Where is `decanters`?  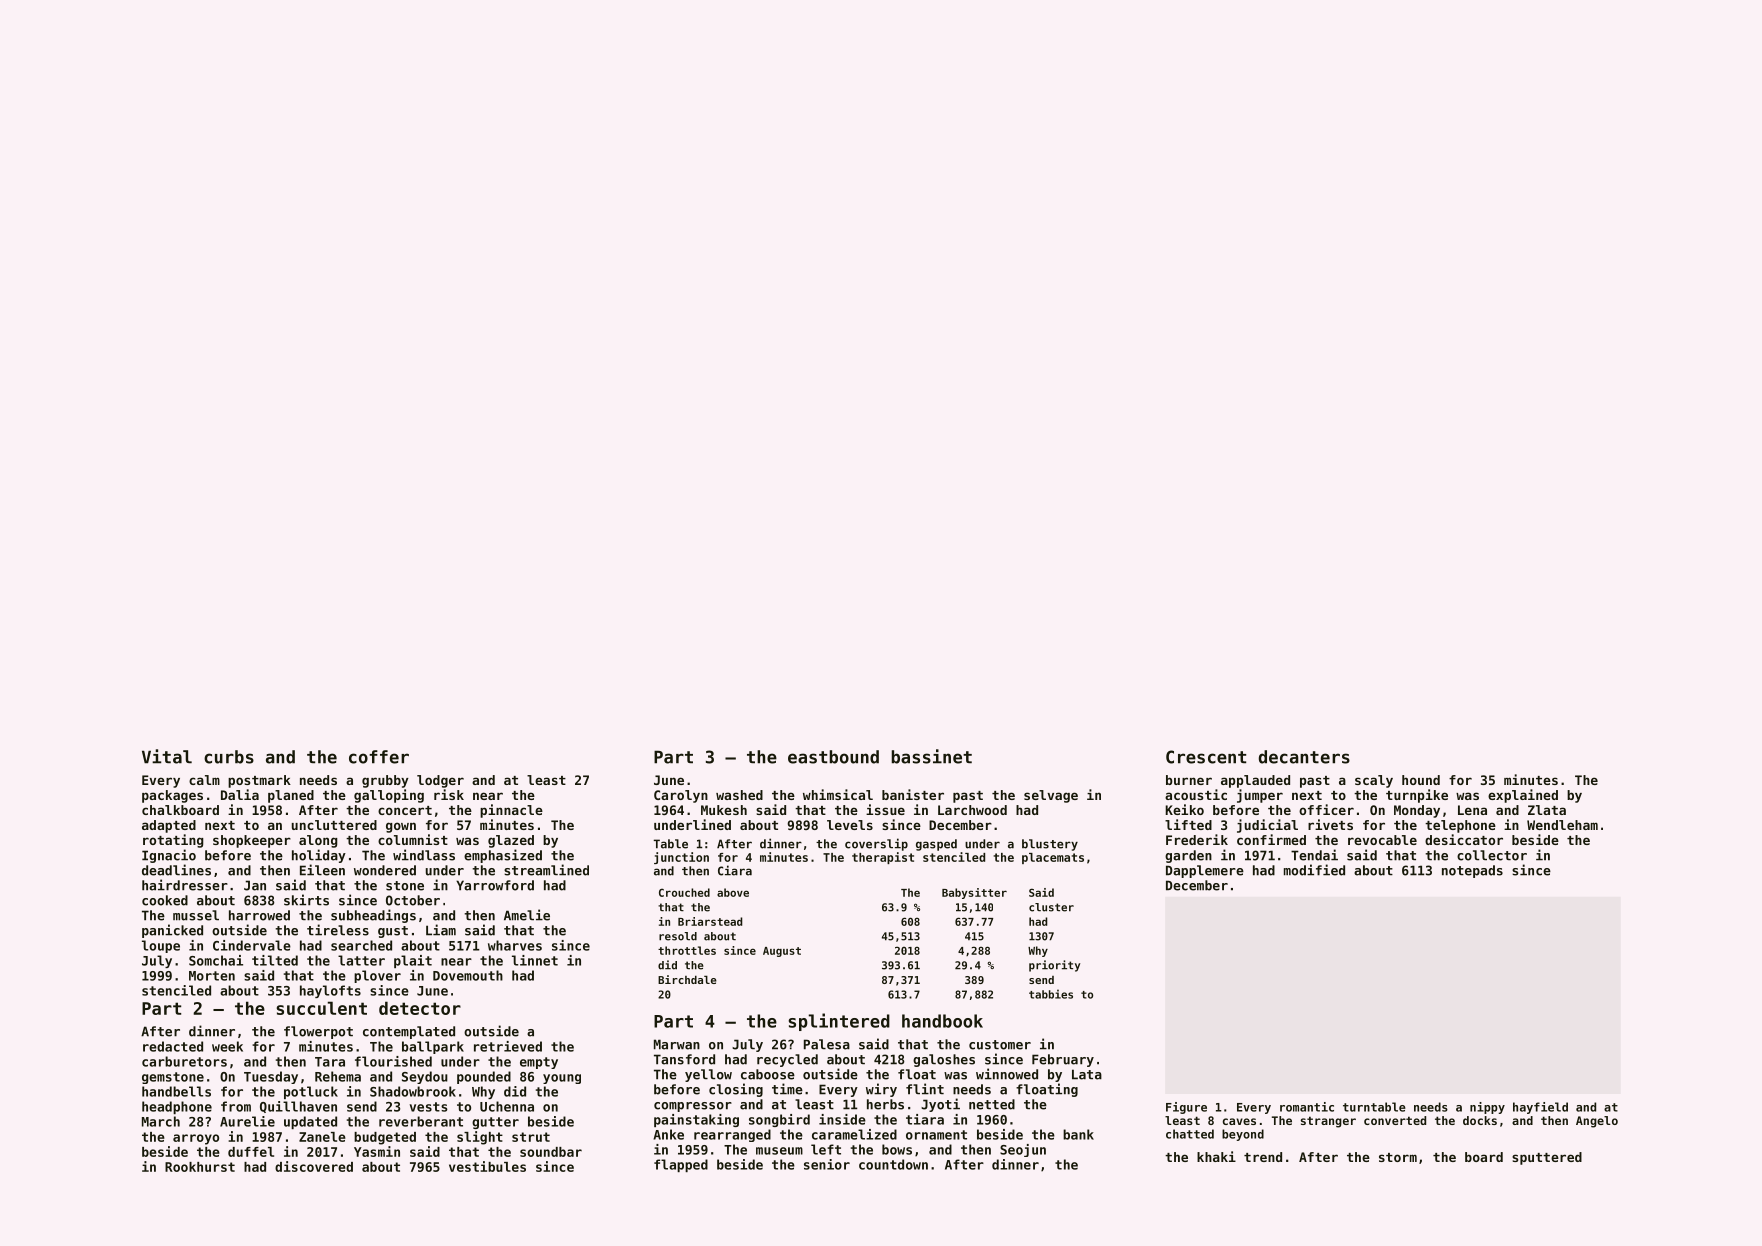 decanters is located at coordinates (1304, 757).
